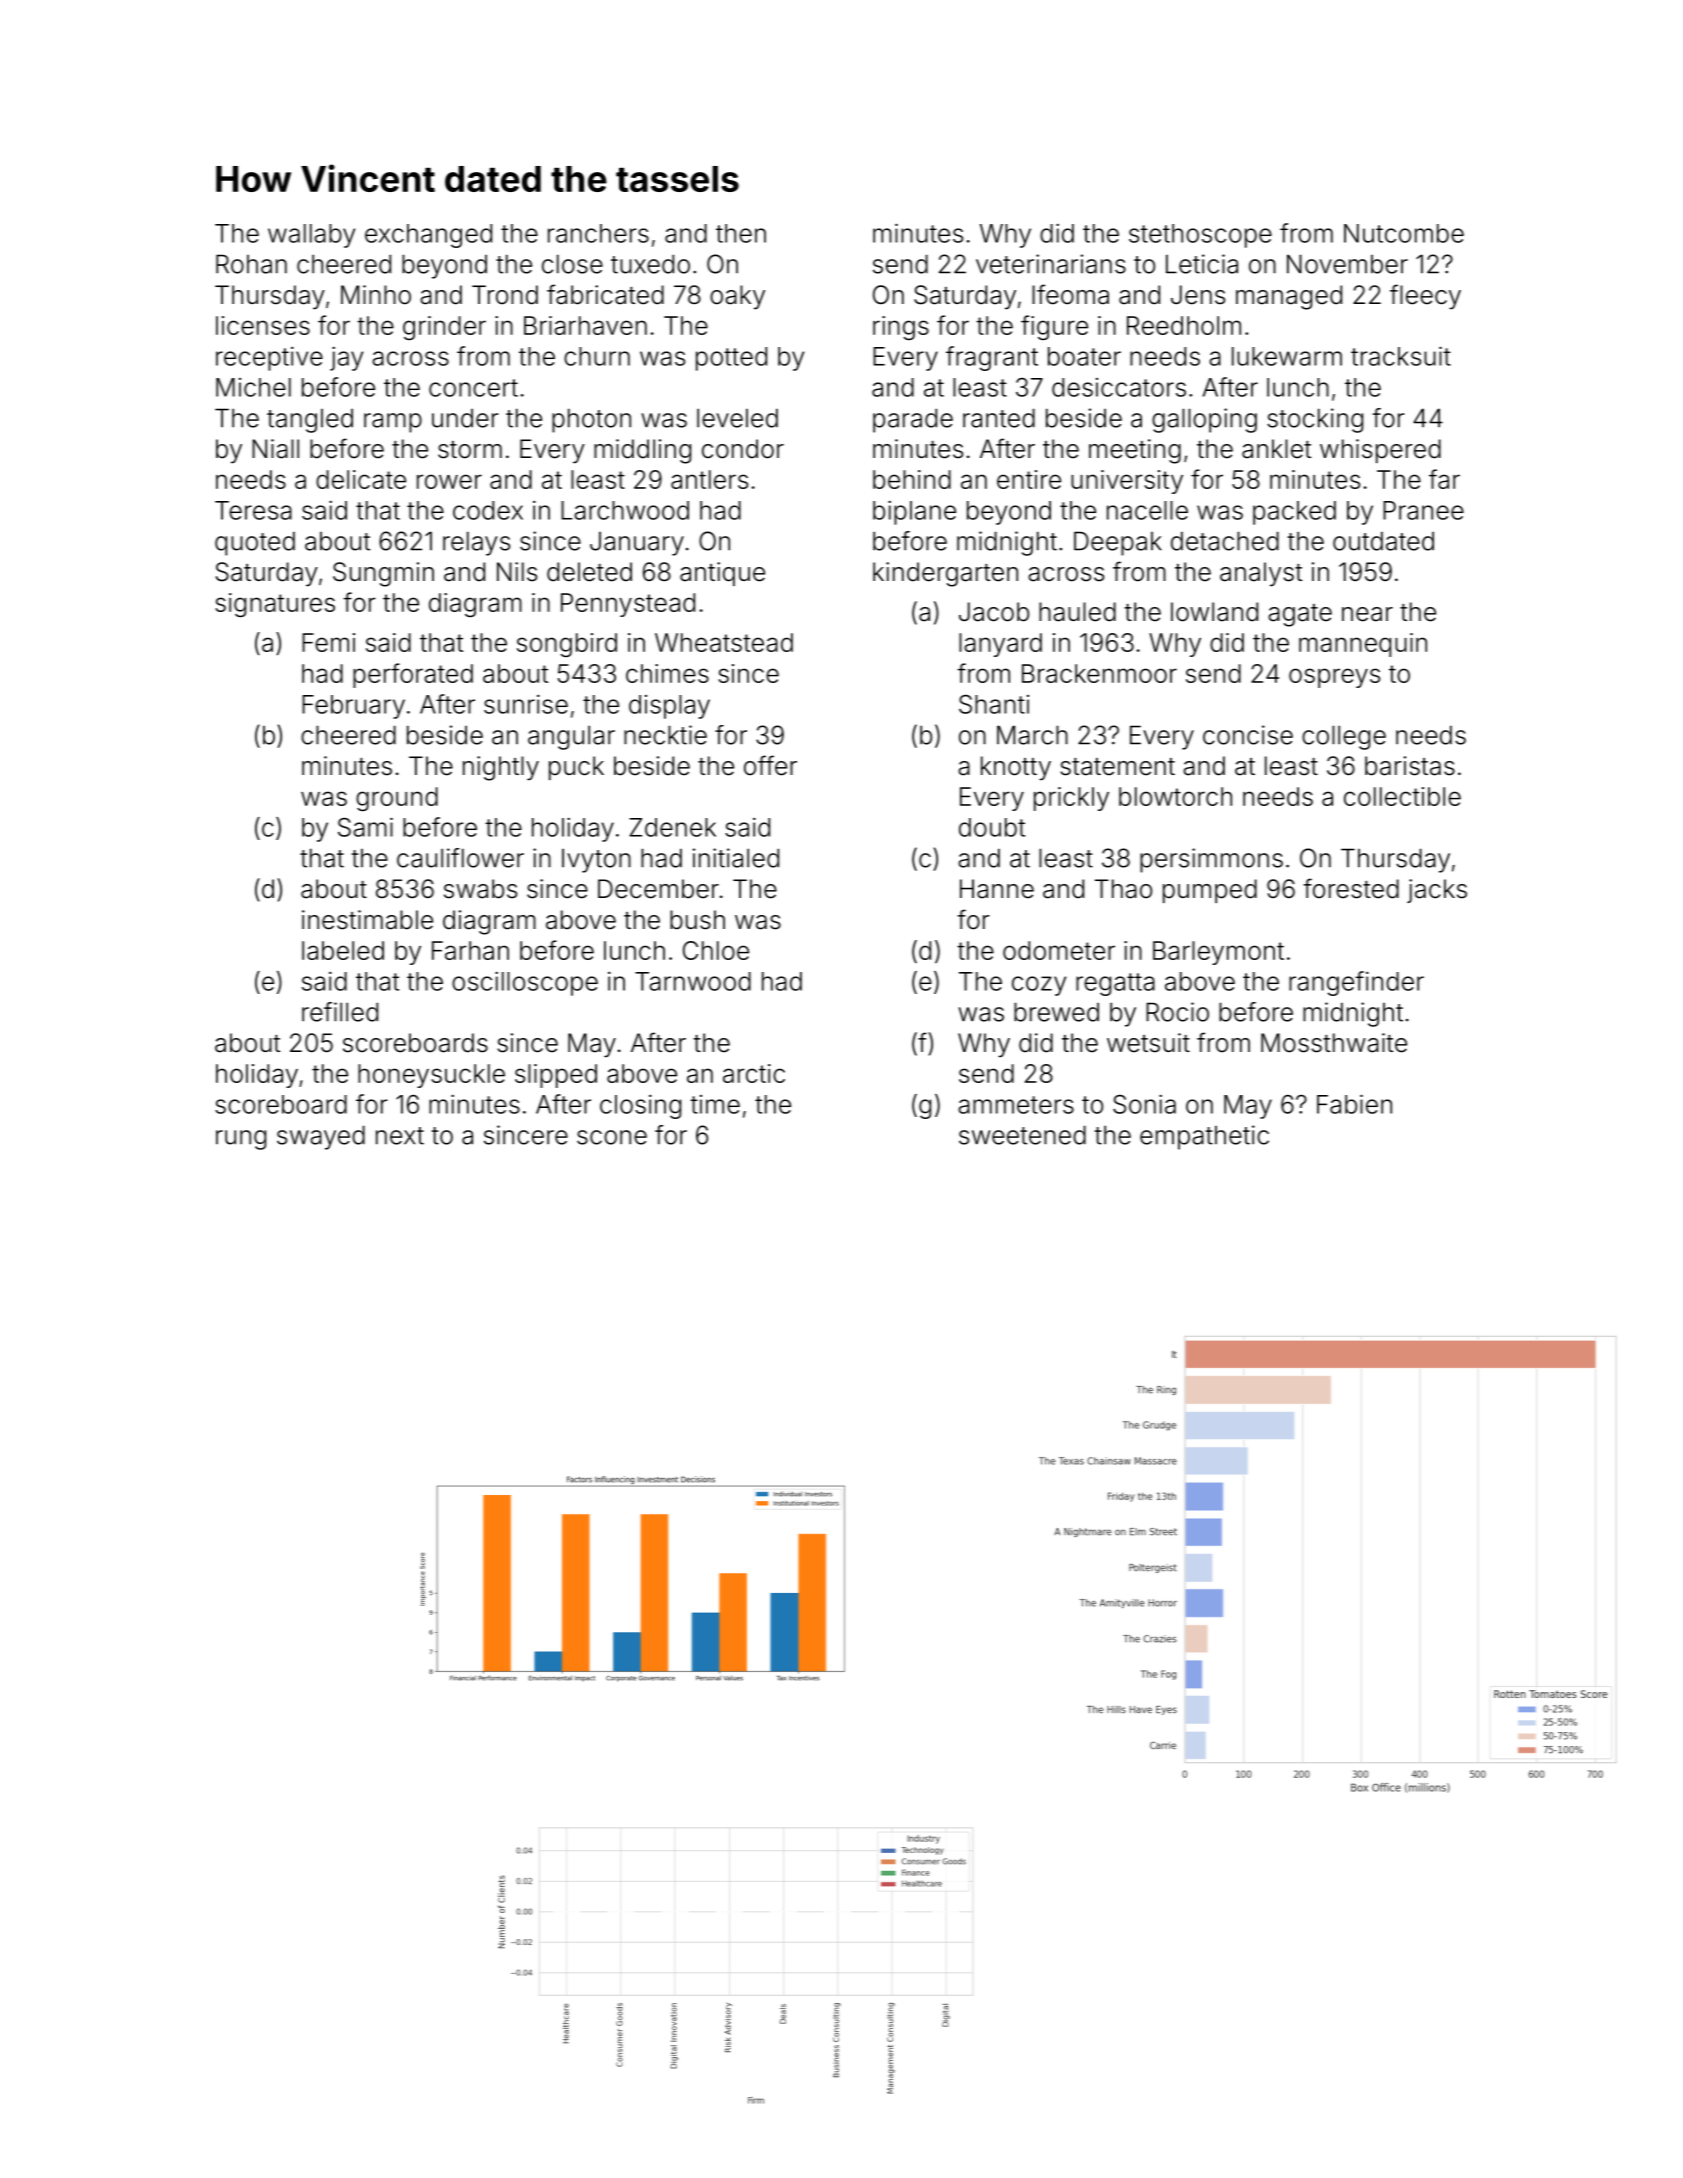 The width and height of the screenshot is (1683, 2178). What do you see at coordinates (1070, 294) in the screenshot?
I see `Ifeoma` at bounding box center [1070, 294].
